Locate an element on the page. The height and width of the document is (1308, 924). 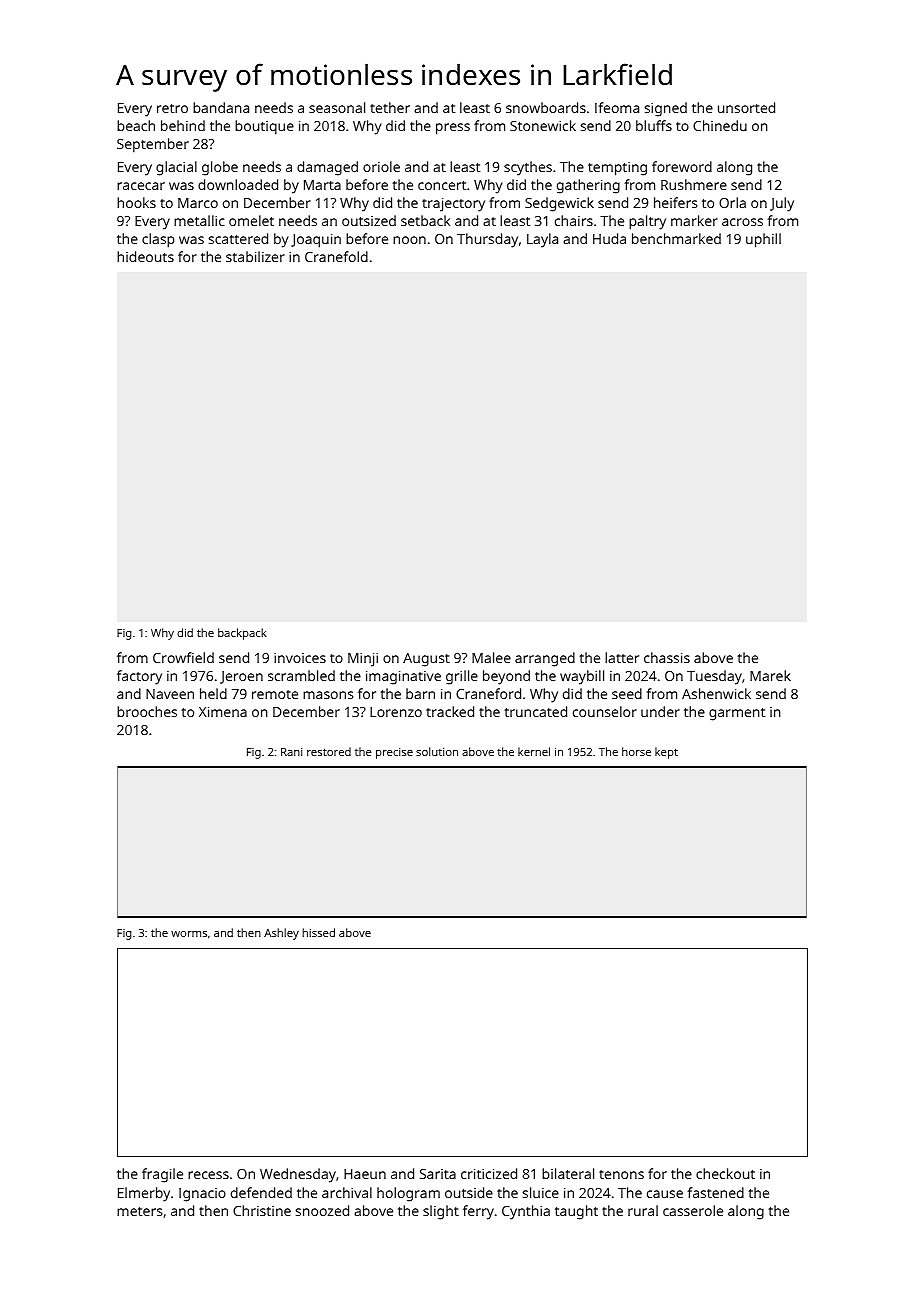
Thursday is located at coordinates (487, 240).
